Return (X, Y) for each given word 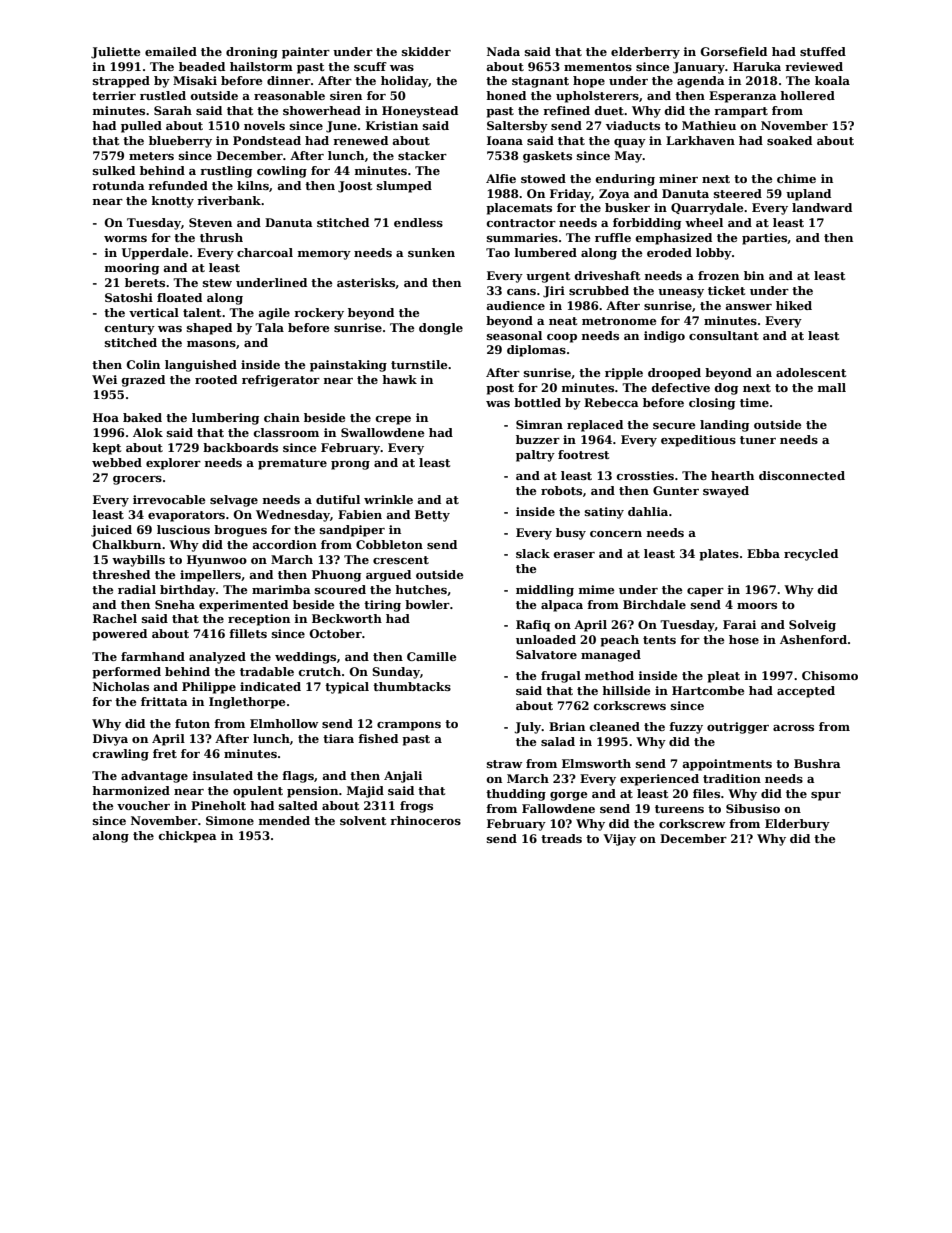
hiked (794, 305)
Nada (503, 51)
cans (521, 292)
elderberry (645, 53)
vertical (154, 312)
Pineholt (218, 805)
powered (119, 635)
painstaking (348, 366)
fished (378, 738)
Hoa (106, 417)
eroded (669, 252)
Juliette (115, 53)
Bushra (817, 763)
